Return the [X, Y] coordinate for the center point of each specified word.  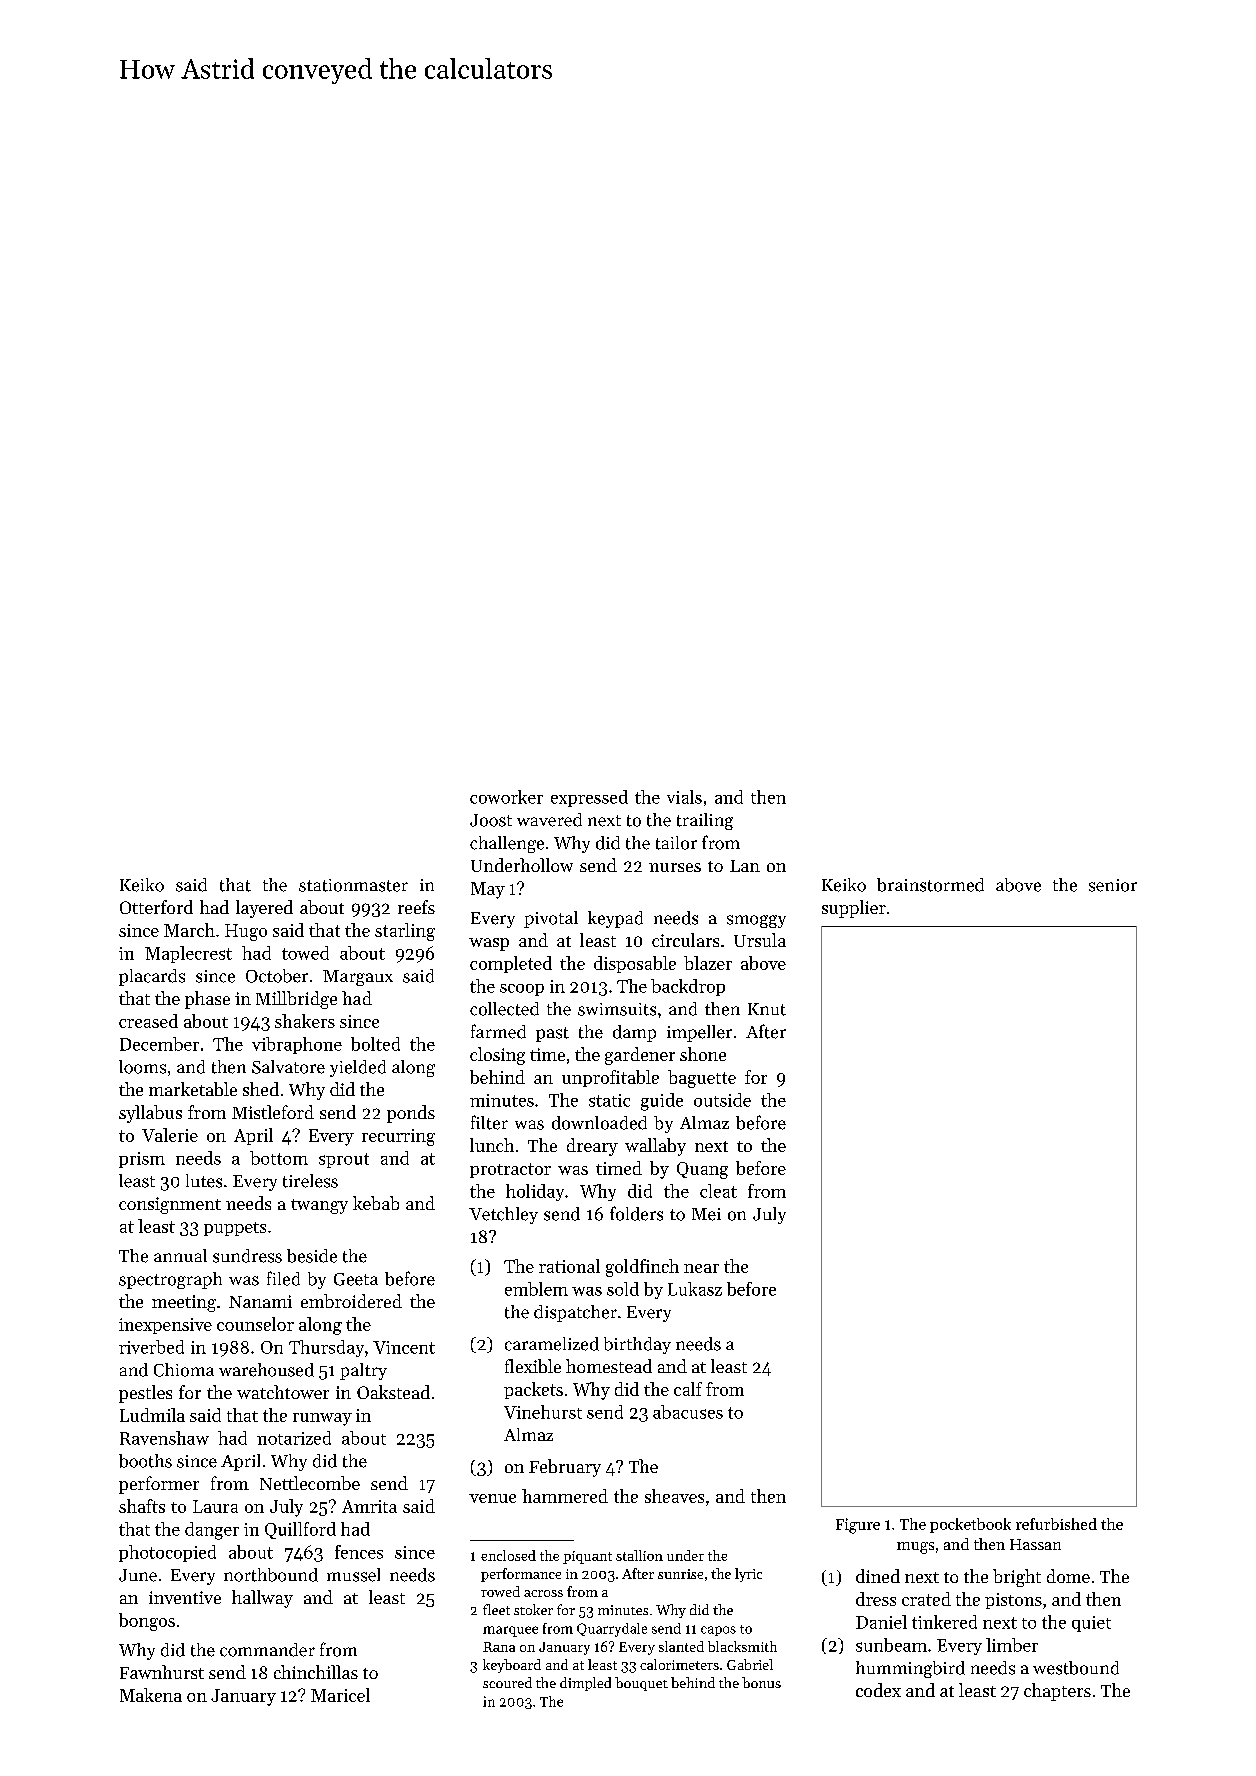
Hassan [1035, 1544]
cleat [718, 1191]
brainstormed [930, 885]
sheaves [674, 1496]
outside [722, 1100]
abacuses [688, 1412]
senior [1113, 885]
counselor [255, 1324]
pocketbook [970, 1525]
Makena [151, 1695]
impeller [699, 1033]
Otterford [156, 907]
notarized [294, 1438]
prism [142, 1160]
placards [152, 977]
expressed [589, 798]
